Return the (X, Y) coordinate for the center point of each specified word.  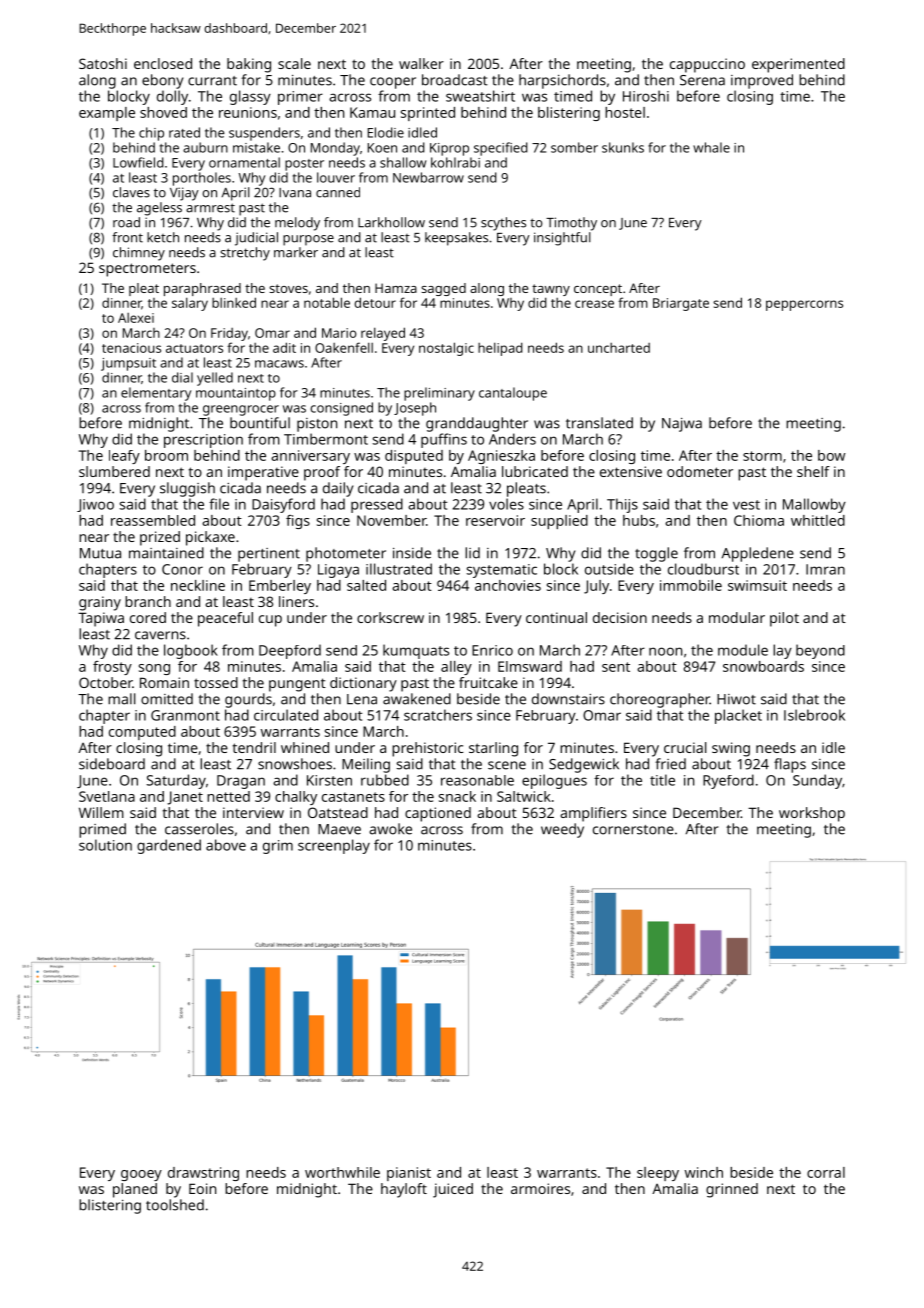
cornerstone (633, 830)
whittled (818, 520)
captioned (438, 814)
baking (249, 65)
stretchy (245, 254)
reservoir (495, 520)
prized (160, 538)
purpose (308, 240)
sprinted (428, 114)
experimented (798, 65)
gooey (141, 1175)
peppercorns (804, 305)
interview (253, 812)
